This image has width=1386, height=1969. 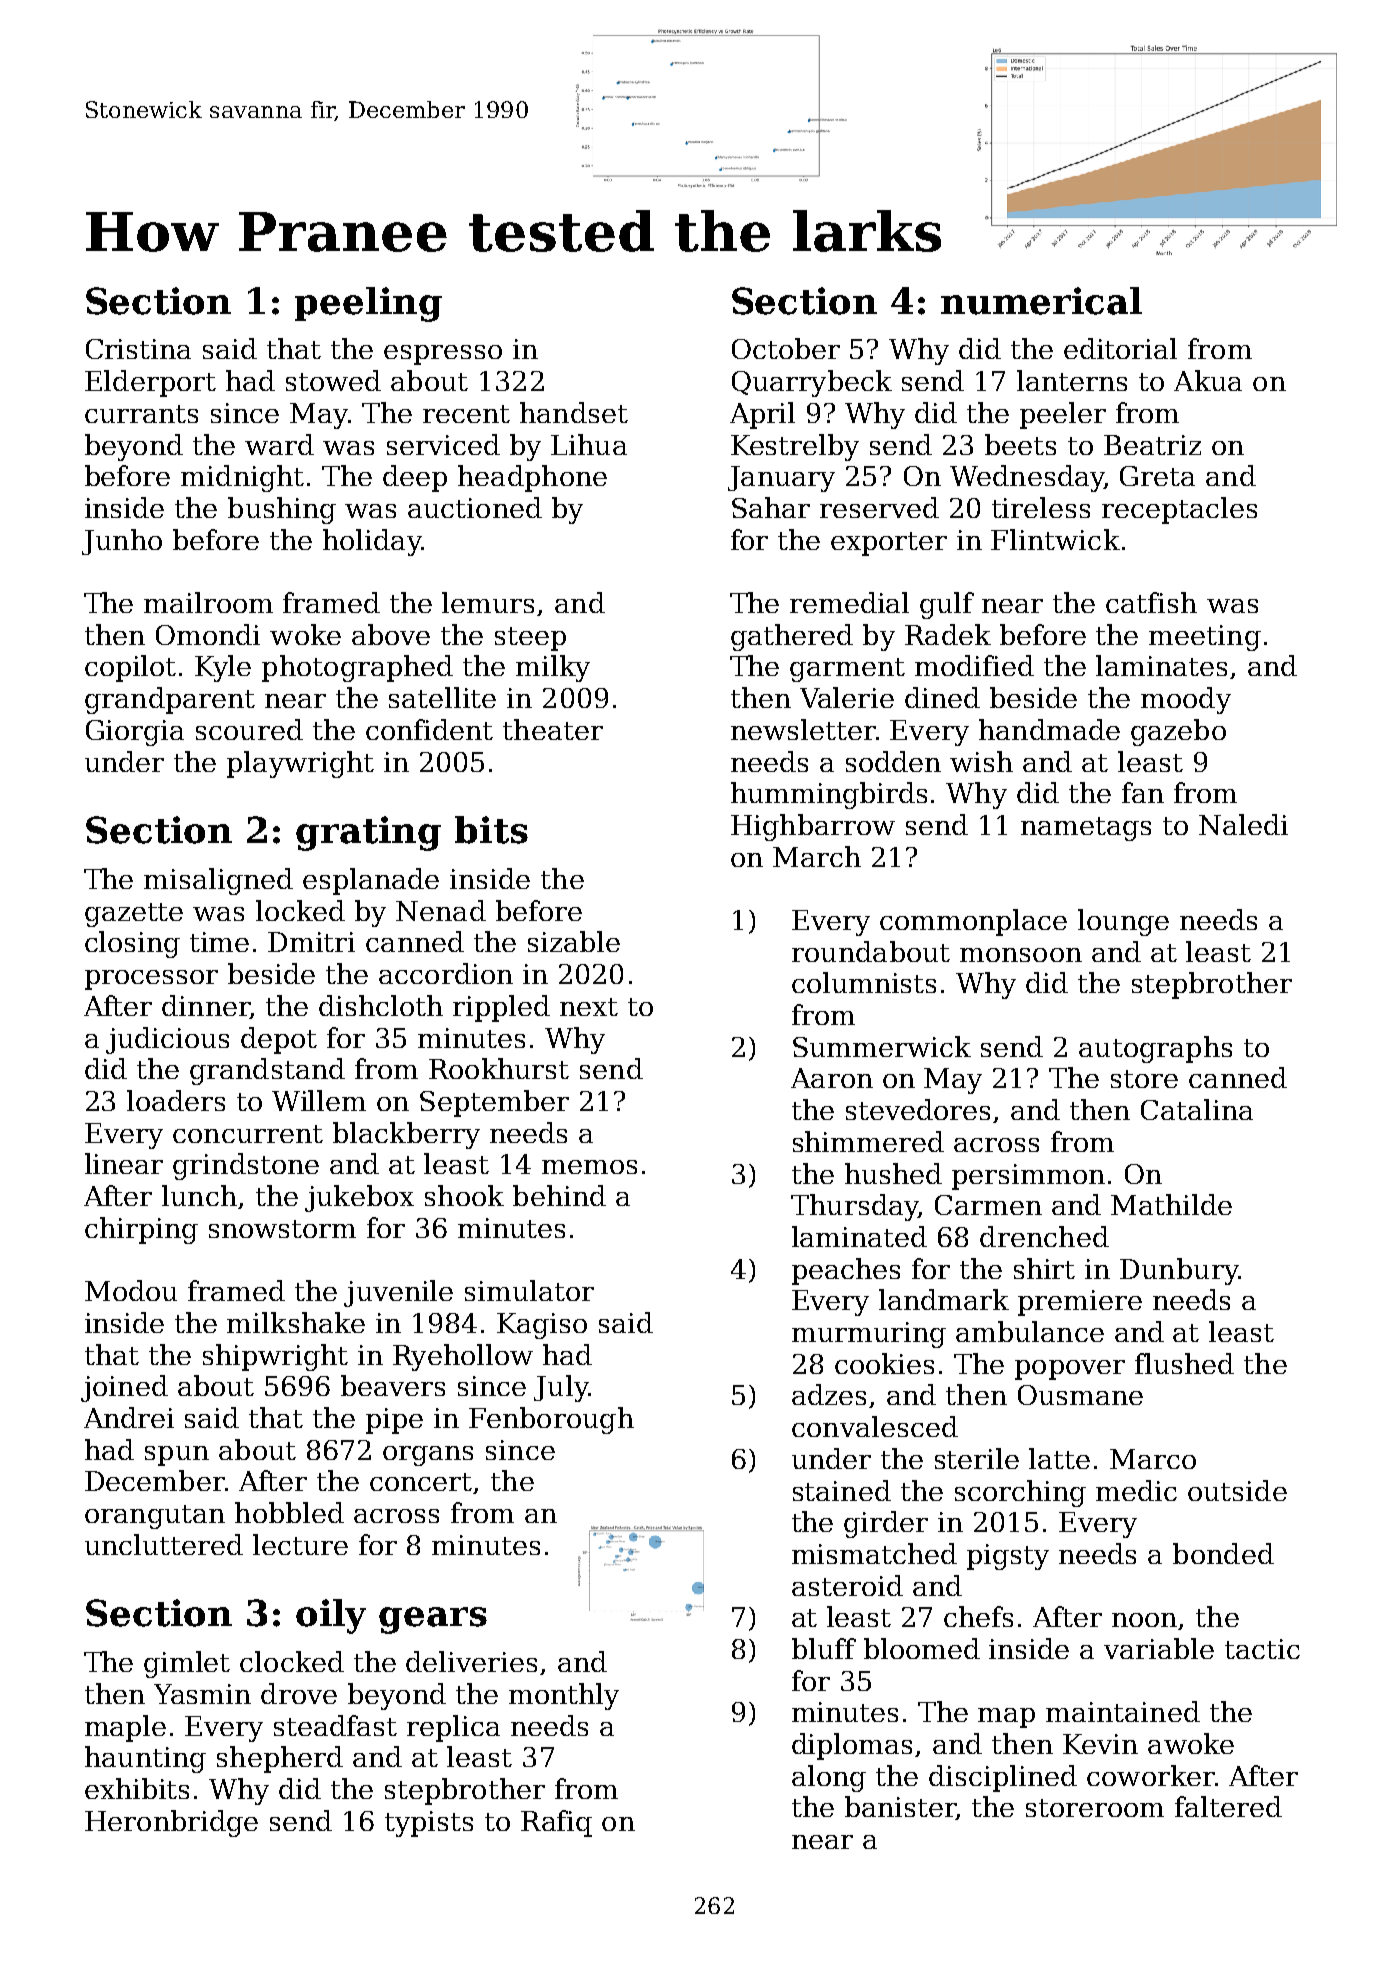 I want to click on Cristina, so click(x=138, y=349).
